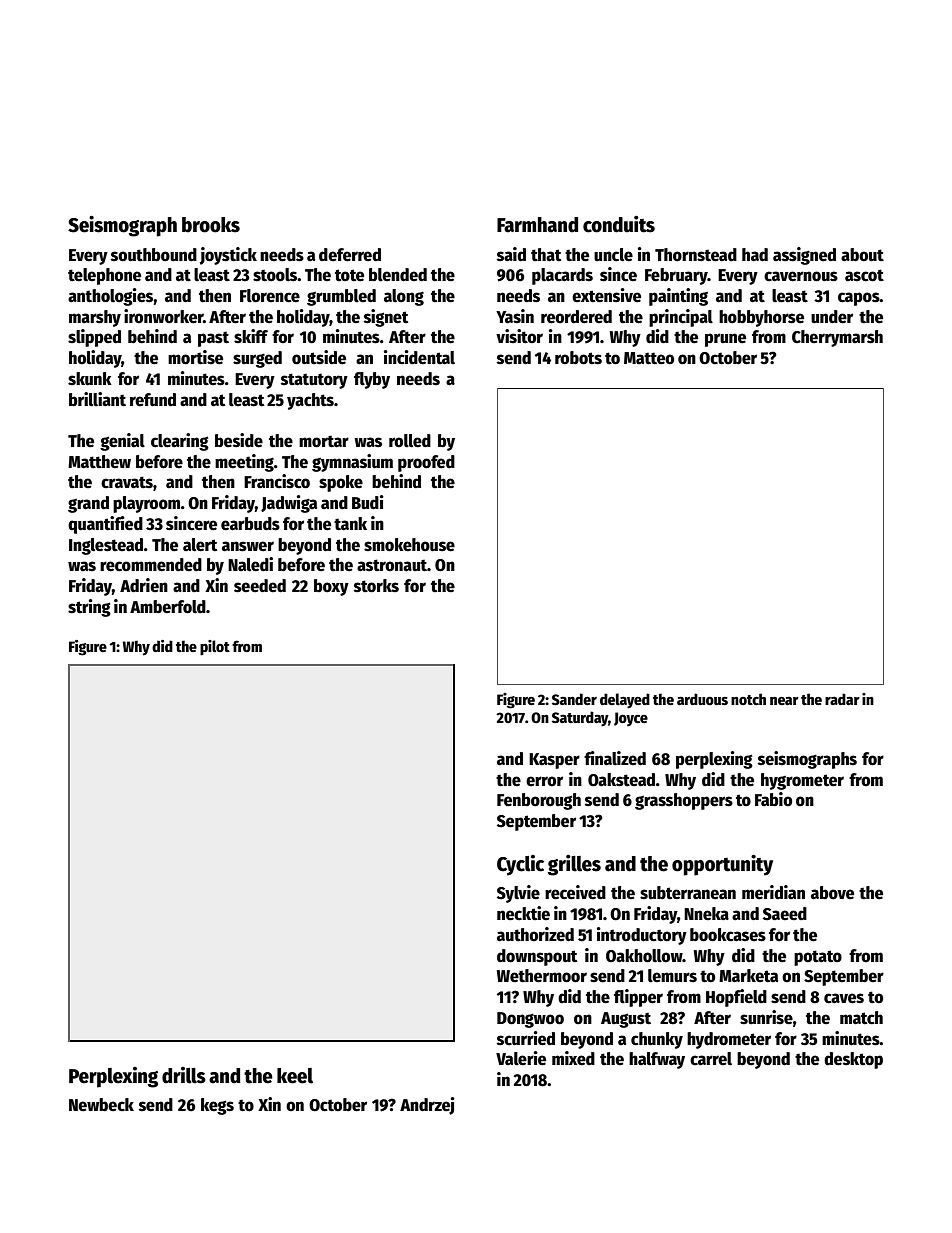  What do you see at coordinates (748, 699) in the screenshot?
I see `notch` at bounding box center [748, 699].
